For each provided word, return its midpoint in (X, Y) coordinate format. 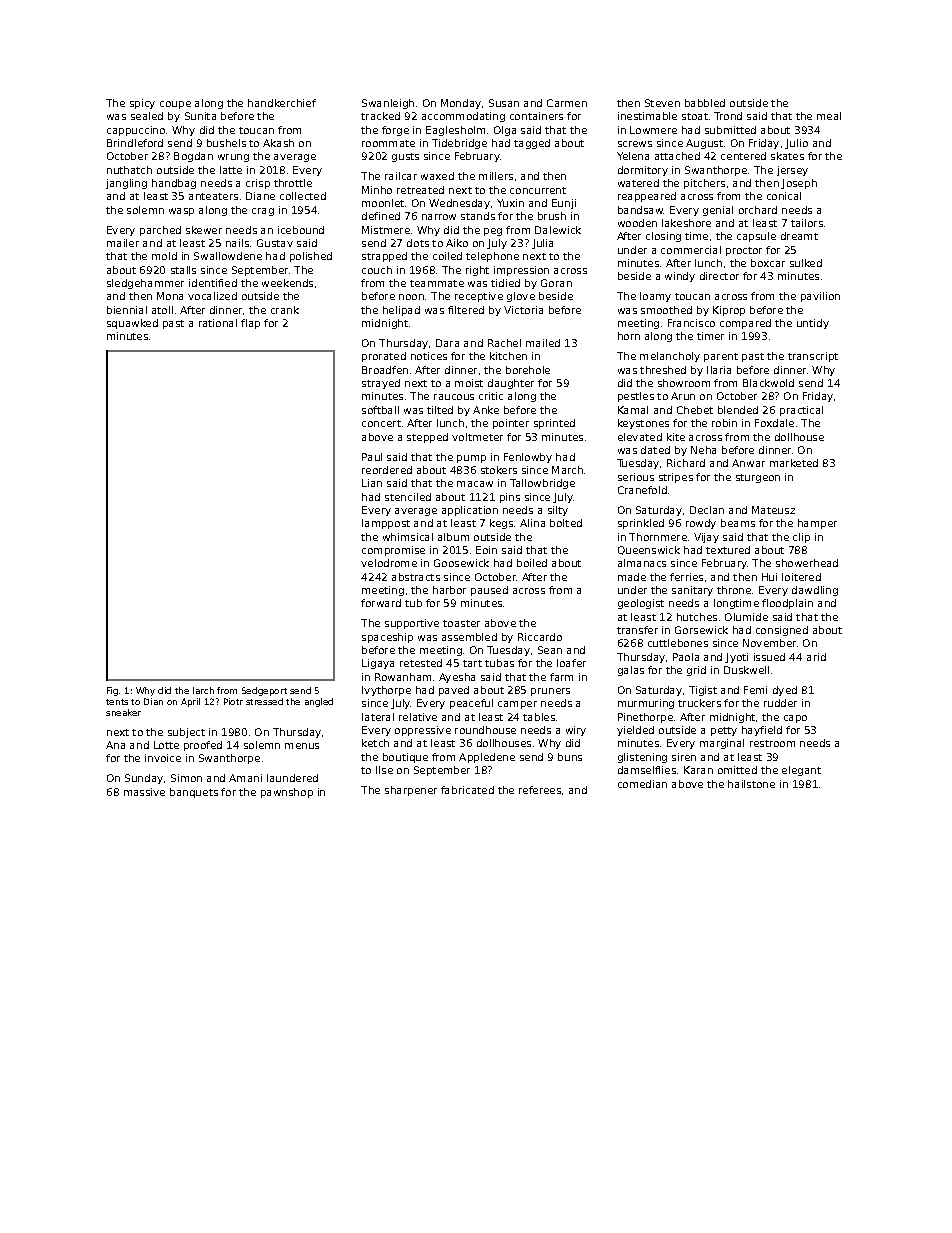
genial (718, 211)
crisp (258, 184)
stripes (676, 478)
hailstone (751, 784)
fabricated (467, 790)
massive (144, 792)
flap (250, 324)
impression (521, 271)
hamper (817, 524)
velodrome (389, 563)
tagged (532, 144)
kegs (501, 524)
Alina (532, 523)
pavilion (820, 297)
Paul (372, 457)
